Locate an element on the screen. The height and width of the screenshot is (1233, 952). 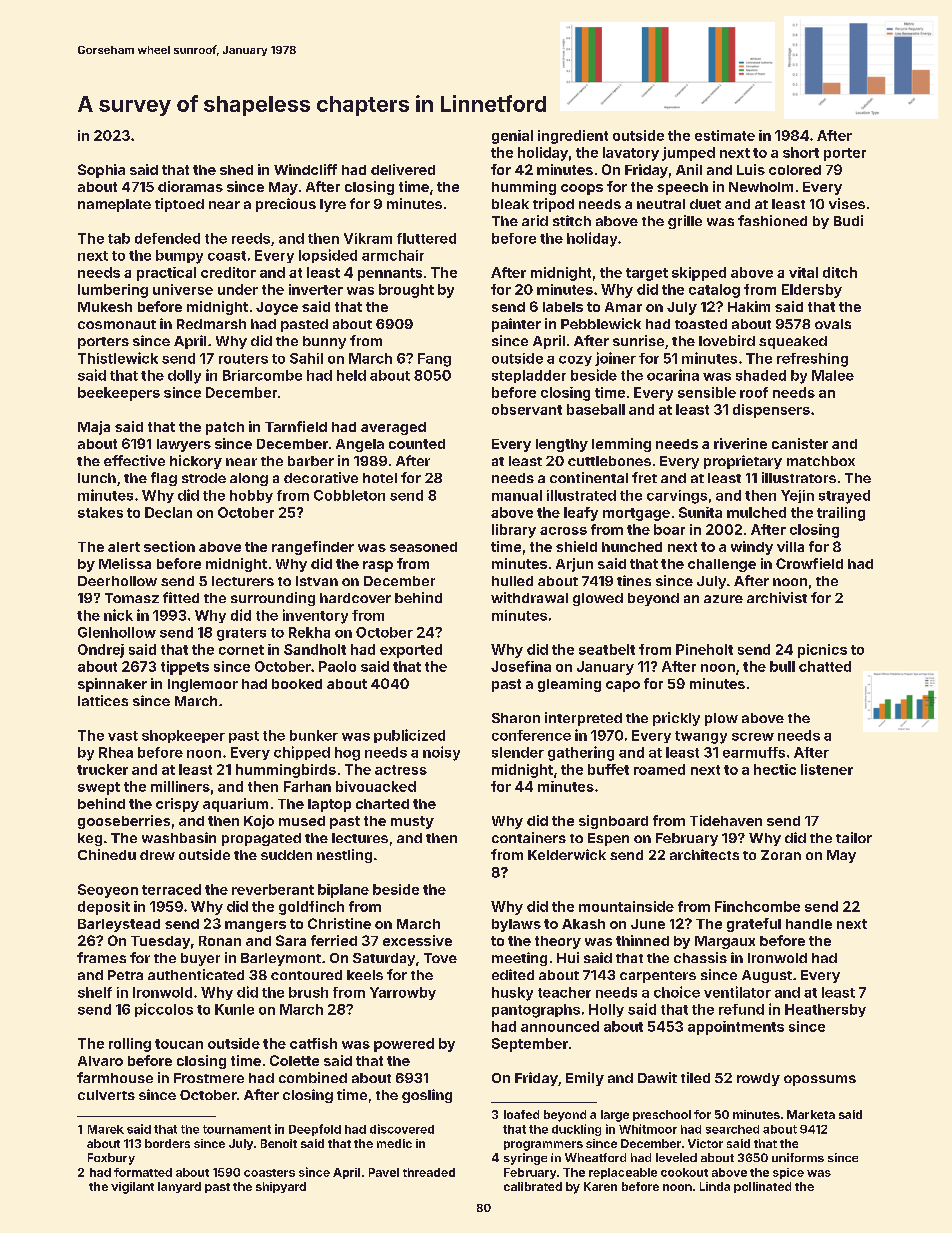
Barleystead is located at coordinates (119, 925).
